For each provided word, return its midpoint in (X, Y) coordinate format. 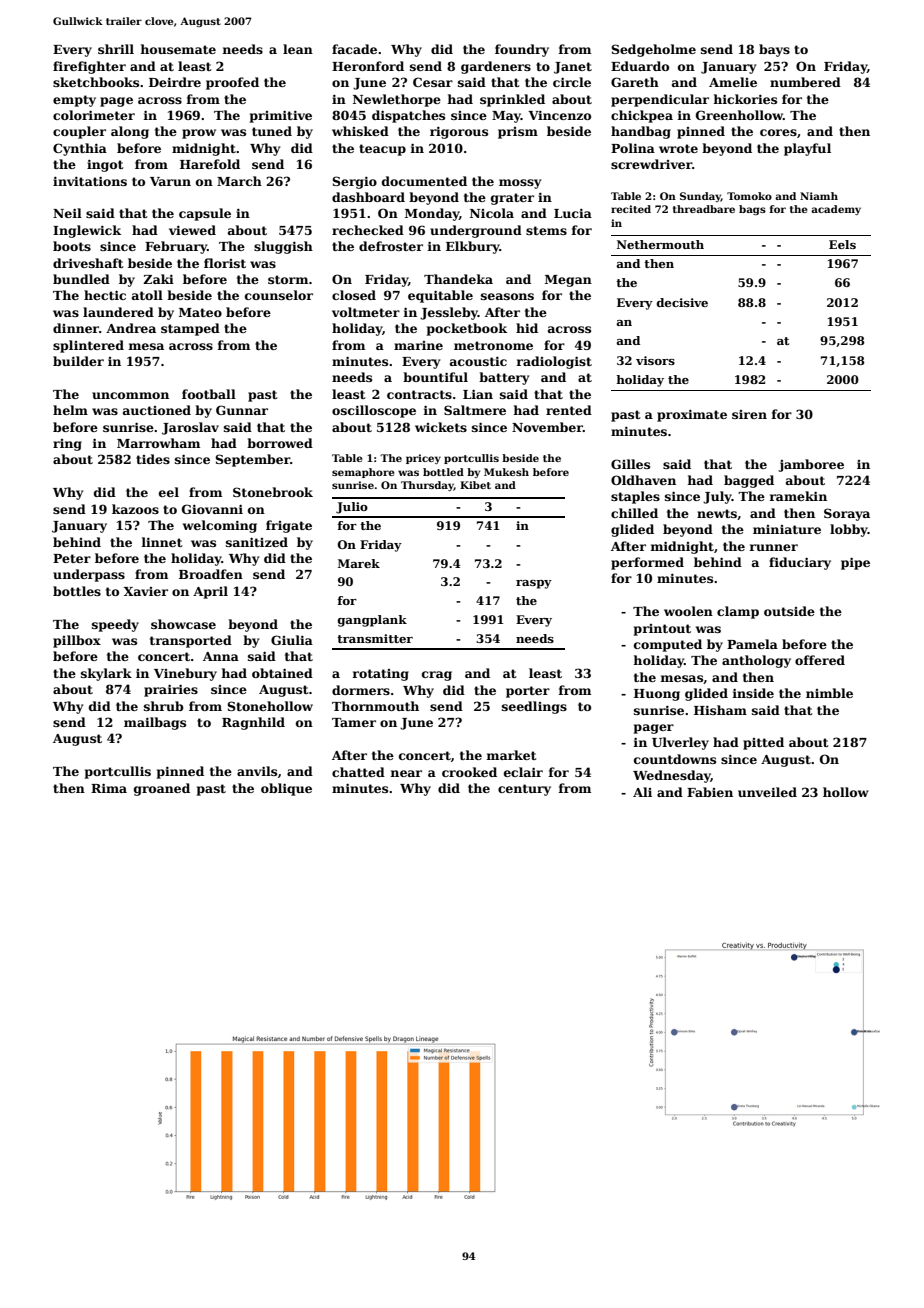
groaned (162, 789)
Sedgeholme (653, 50)
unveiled (767, 792)
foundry (522, 50)
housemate (178, 49)
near (406, 773)
